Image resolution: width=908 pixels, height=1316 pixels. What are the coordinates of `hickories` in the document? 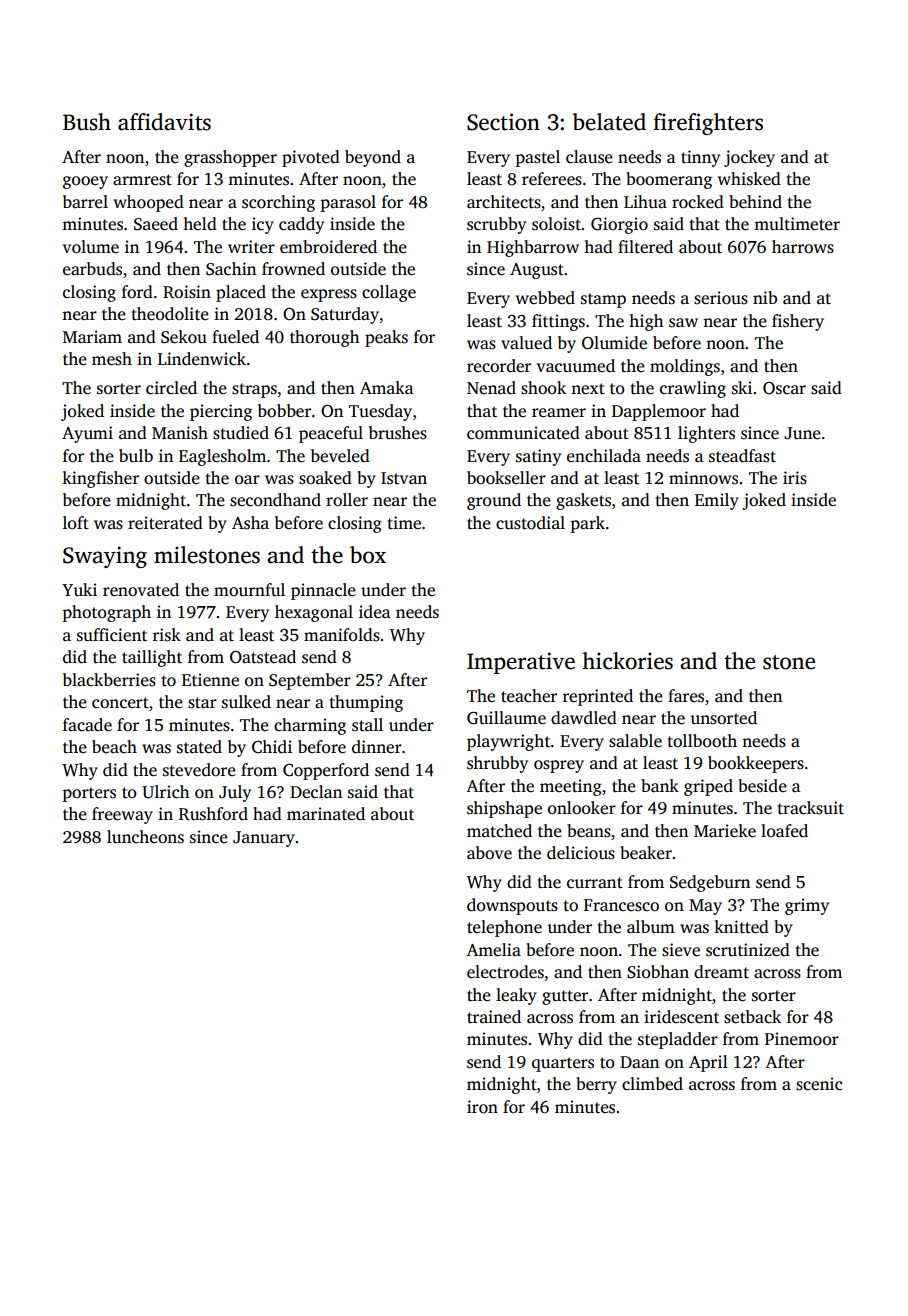 It's located at (627, 661).
